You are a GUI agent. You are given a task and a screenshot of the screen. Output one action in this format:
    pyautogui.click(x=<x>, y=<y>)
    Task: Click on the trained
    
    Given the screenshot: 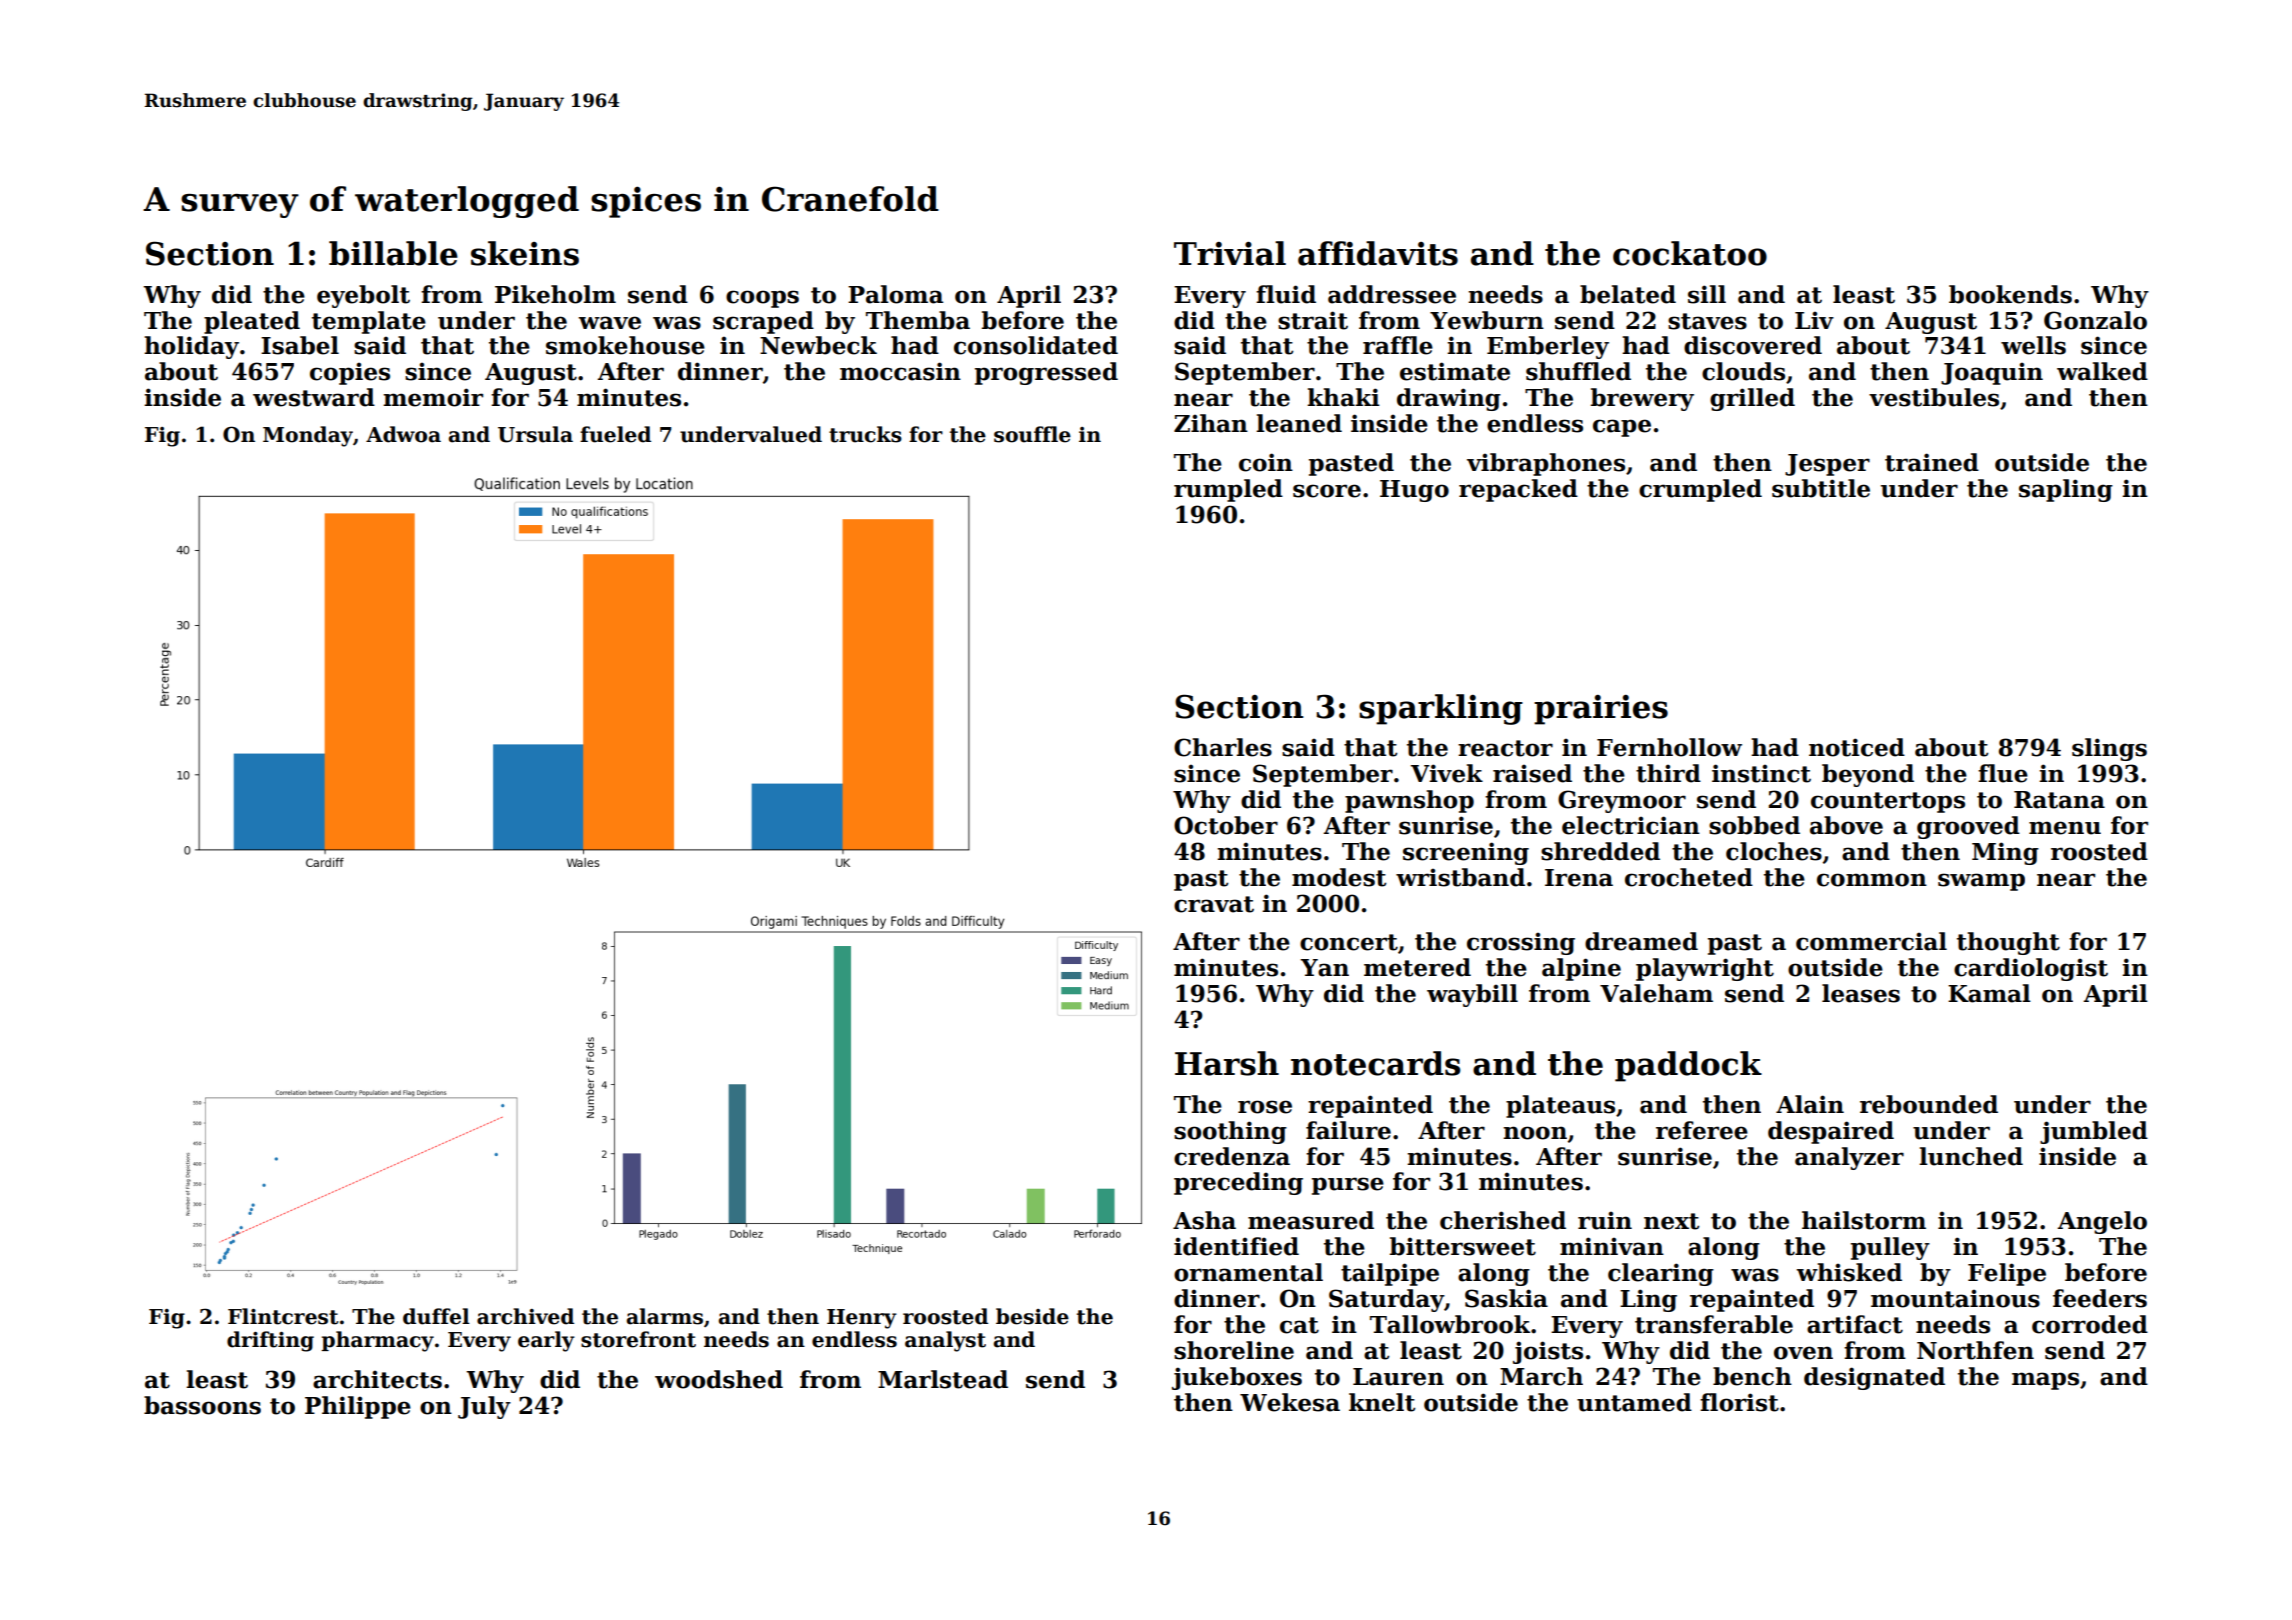 What is the action you would take?
    pyautogui.click(x=1932, y=462)
